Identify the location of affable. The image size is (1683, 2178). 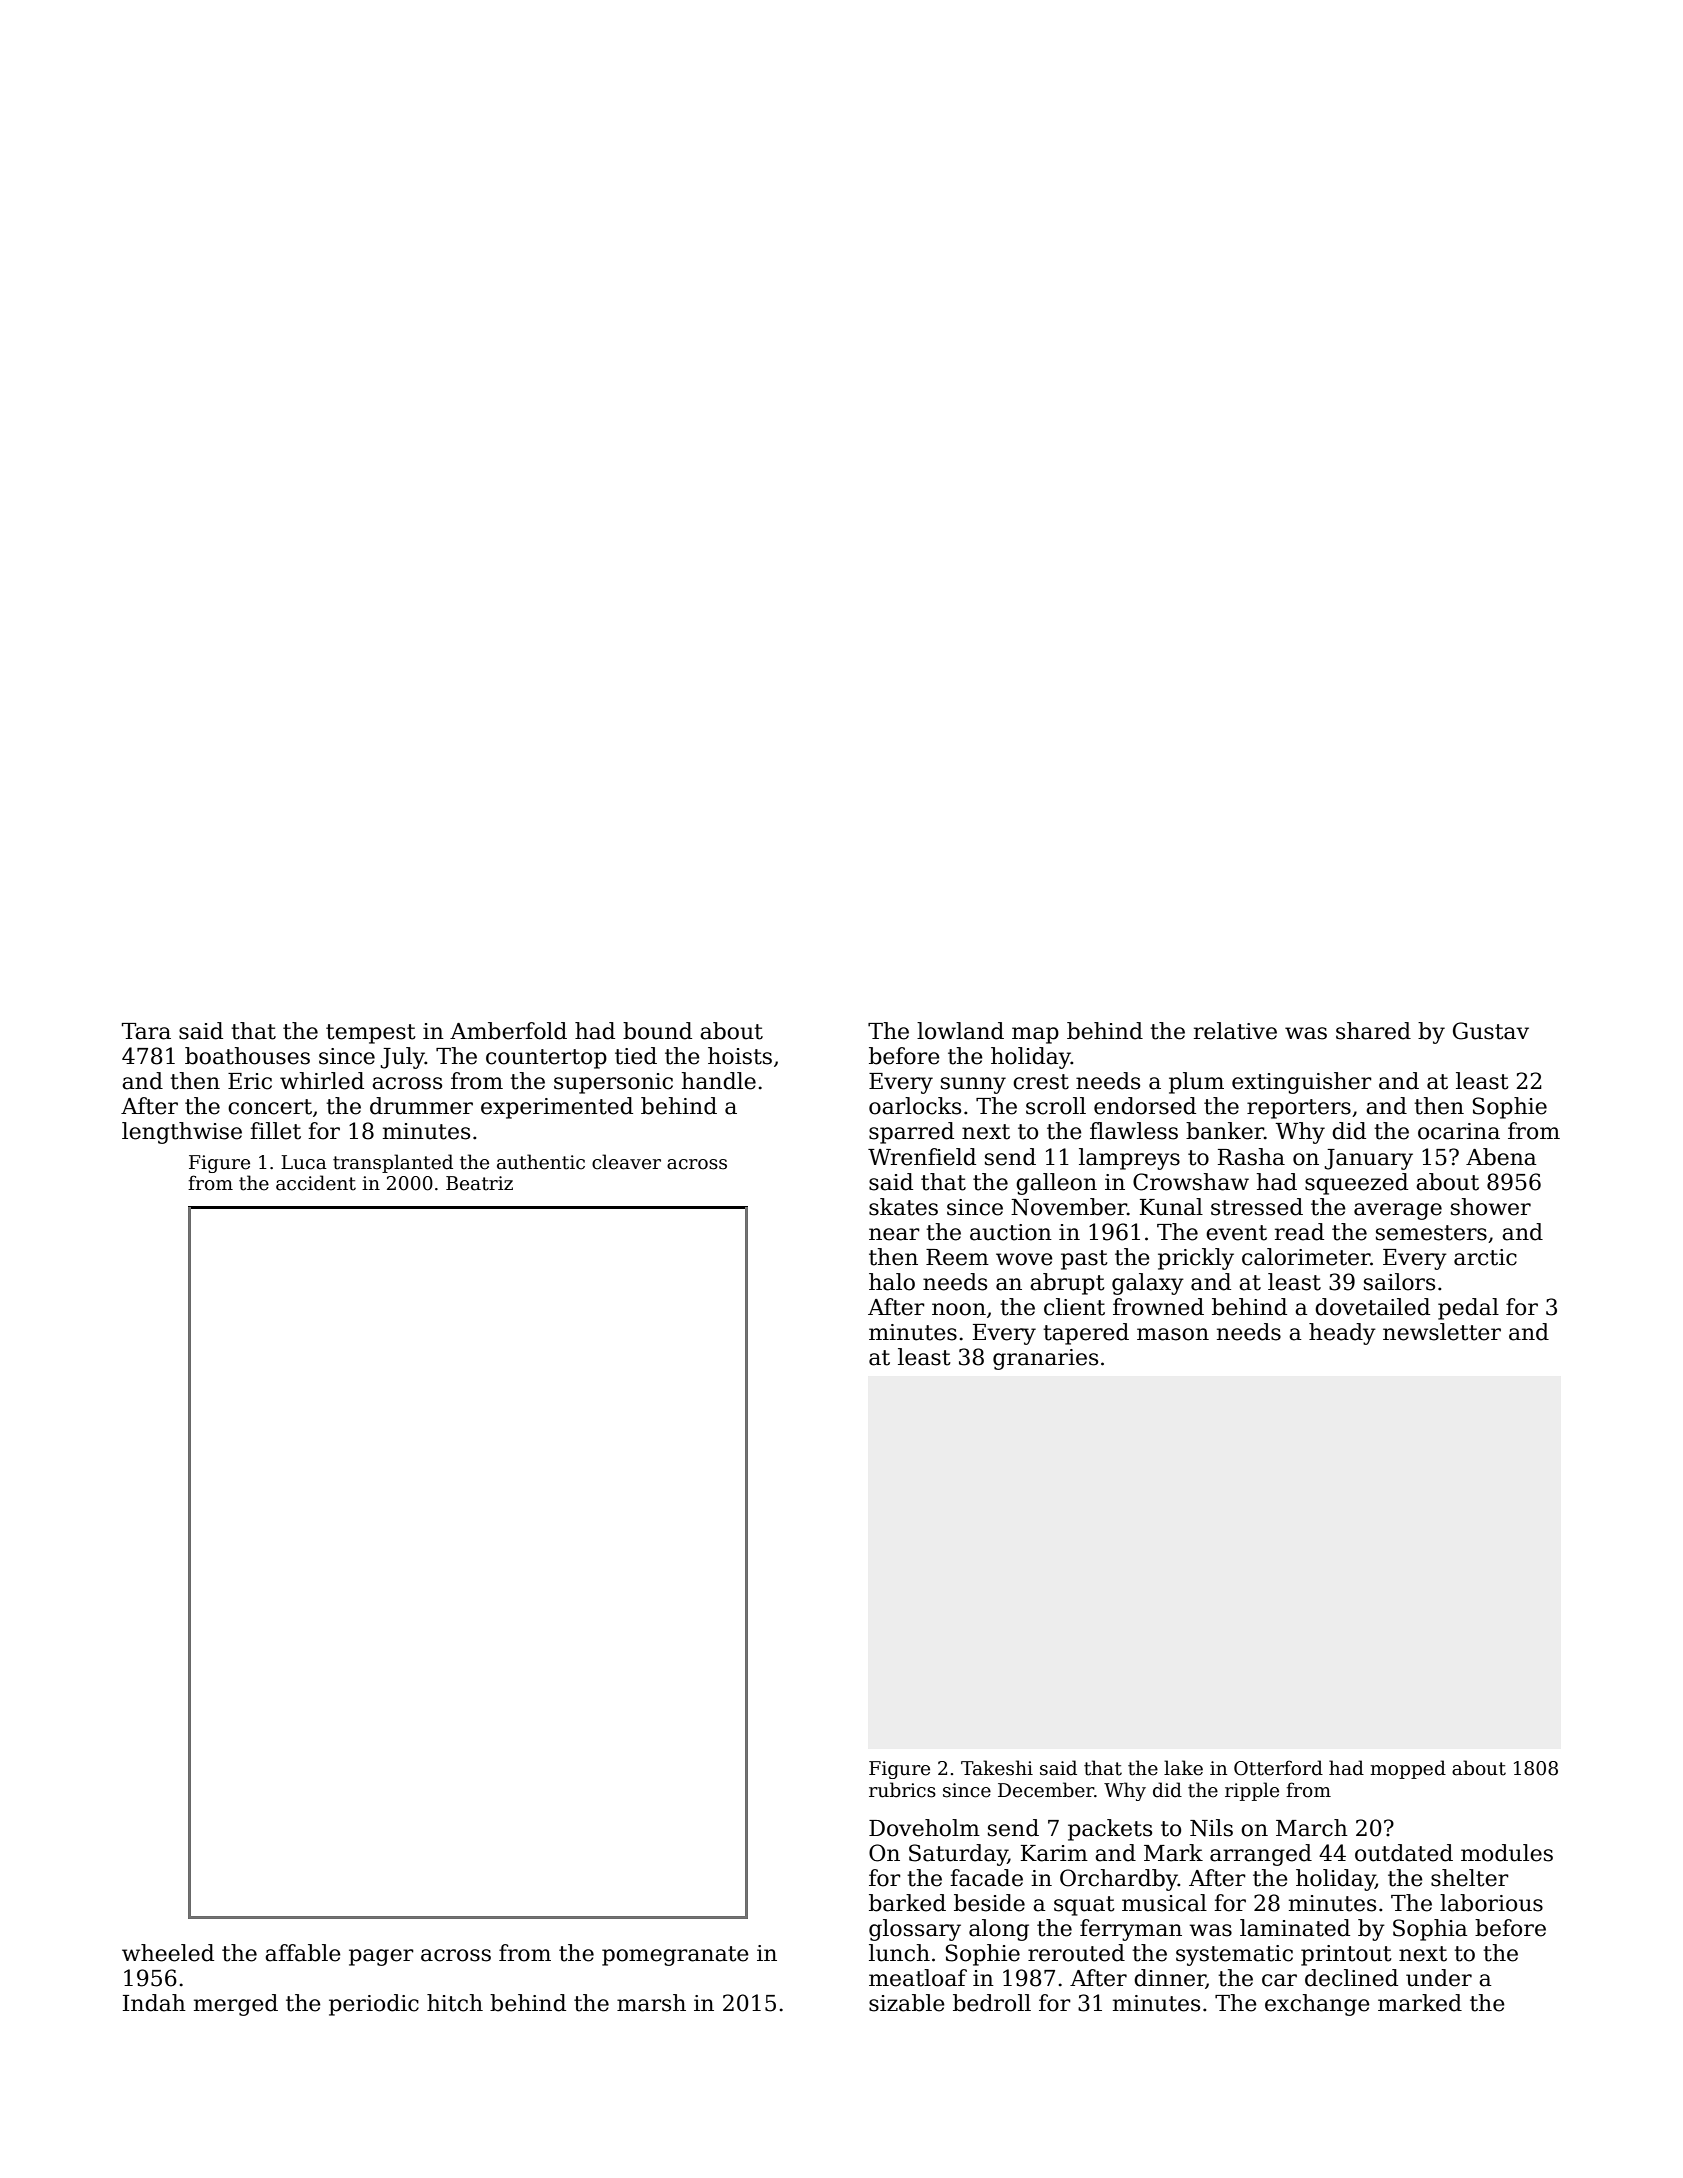
(303, 1953).
